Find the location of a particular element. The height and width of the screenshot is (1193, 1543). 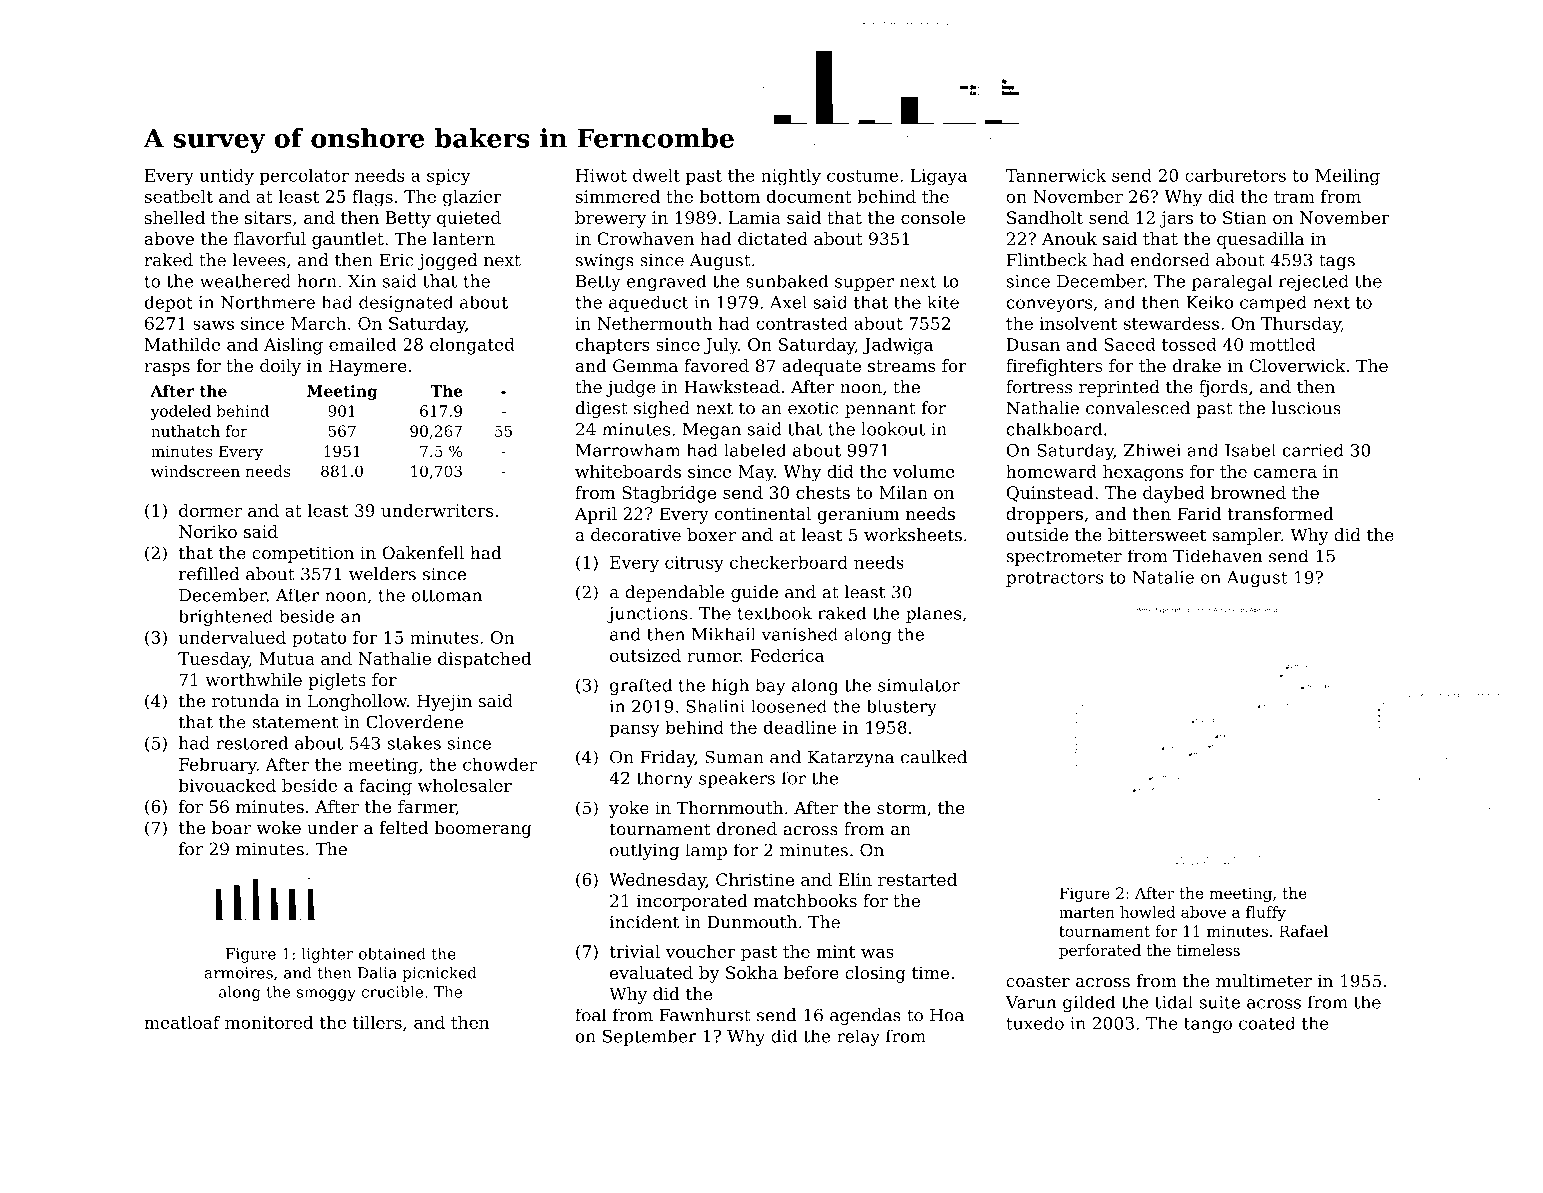

yodeled is located at coordinates (181, 412).
